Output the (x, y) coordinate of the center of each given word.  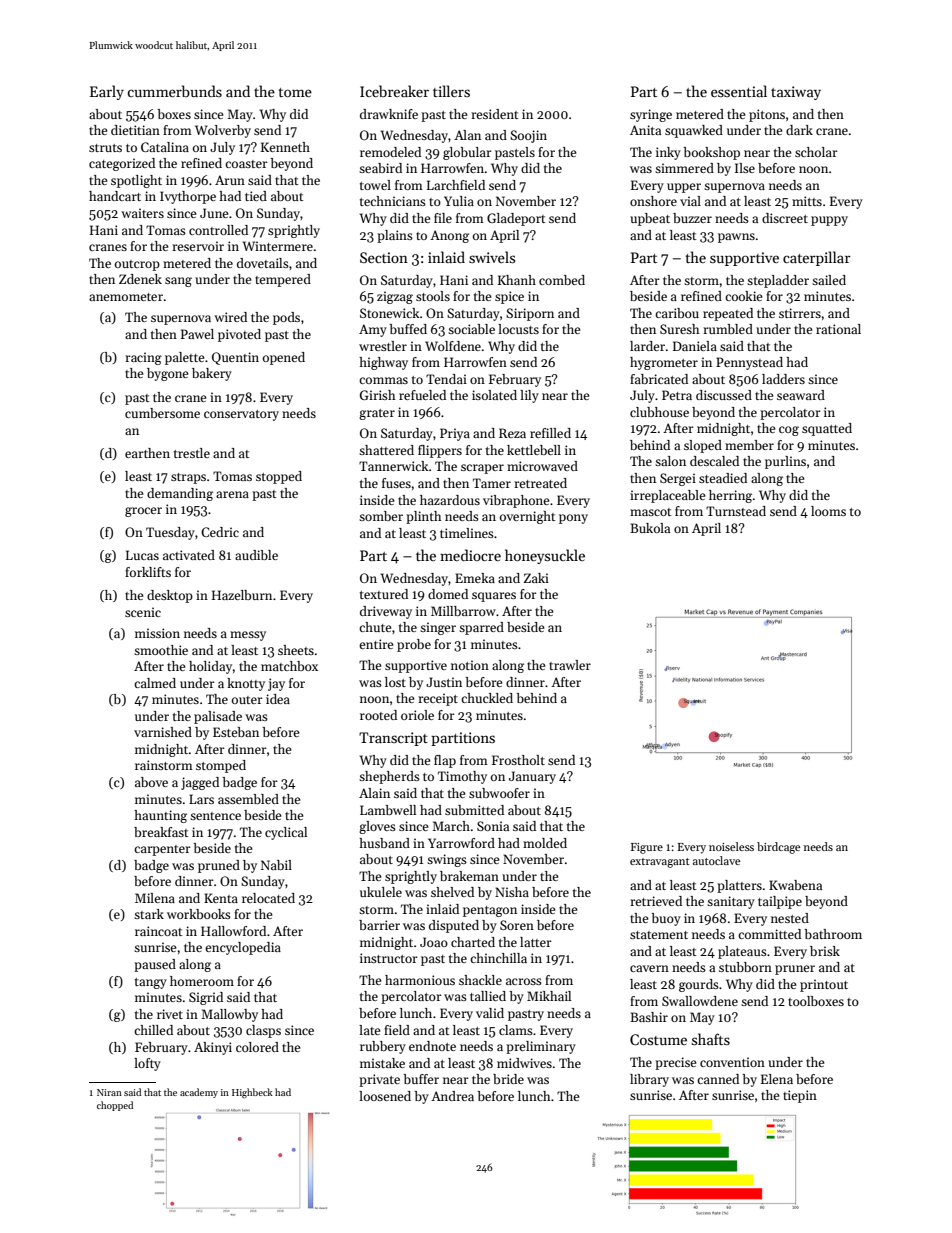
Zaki (536, 578)
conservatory (241, 415)
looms (828, 511)
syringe (651, 115)
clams (516, 1030)
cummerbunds (174, 91)
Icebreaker (394, 91)
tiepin (800, 1096)
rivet (170, 1014)
